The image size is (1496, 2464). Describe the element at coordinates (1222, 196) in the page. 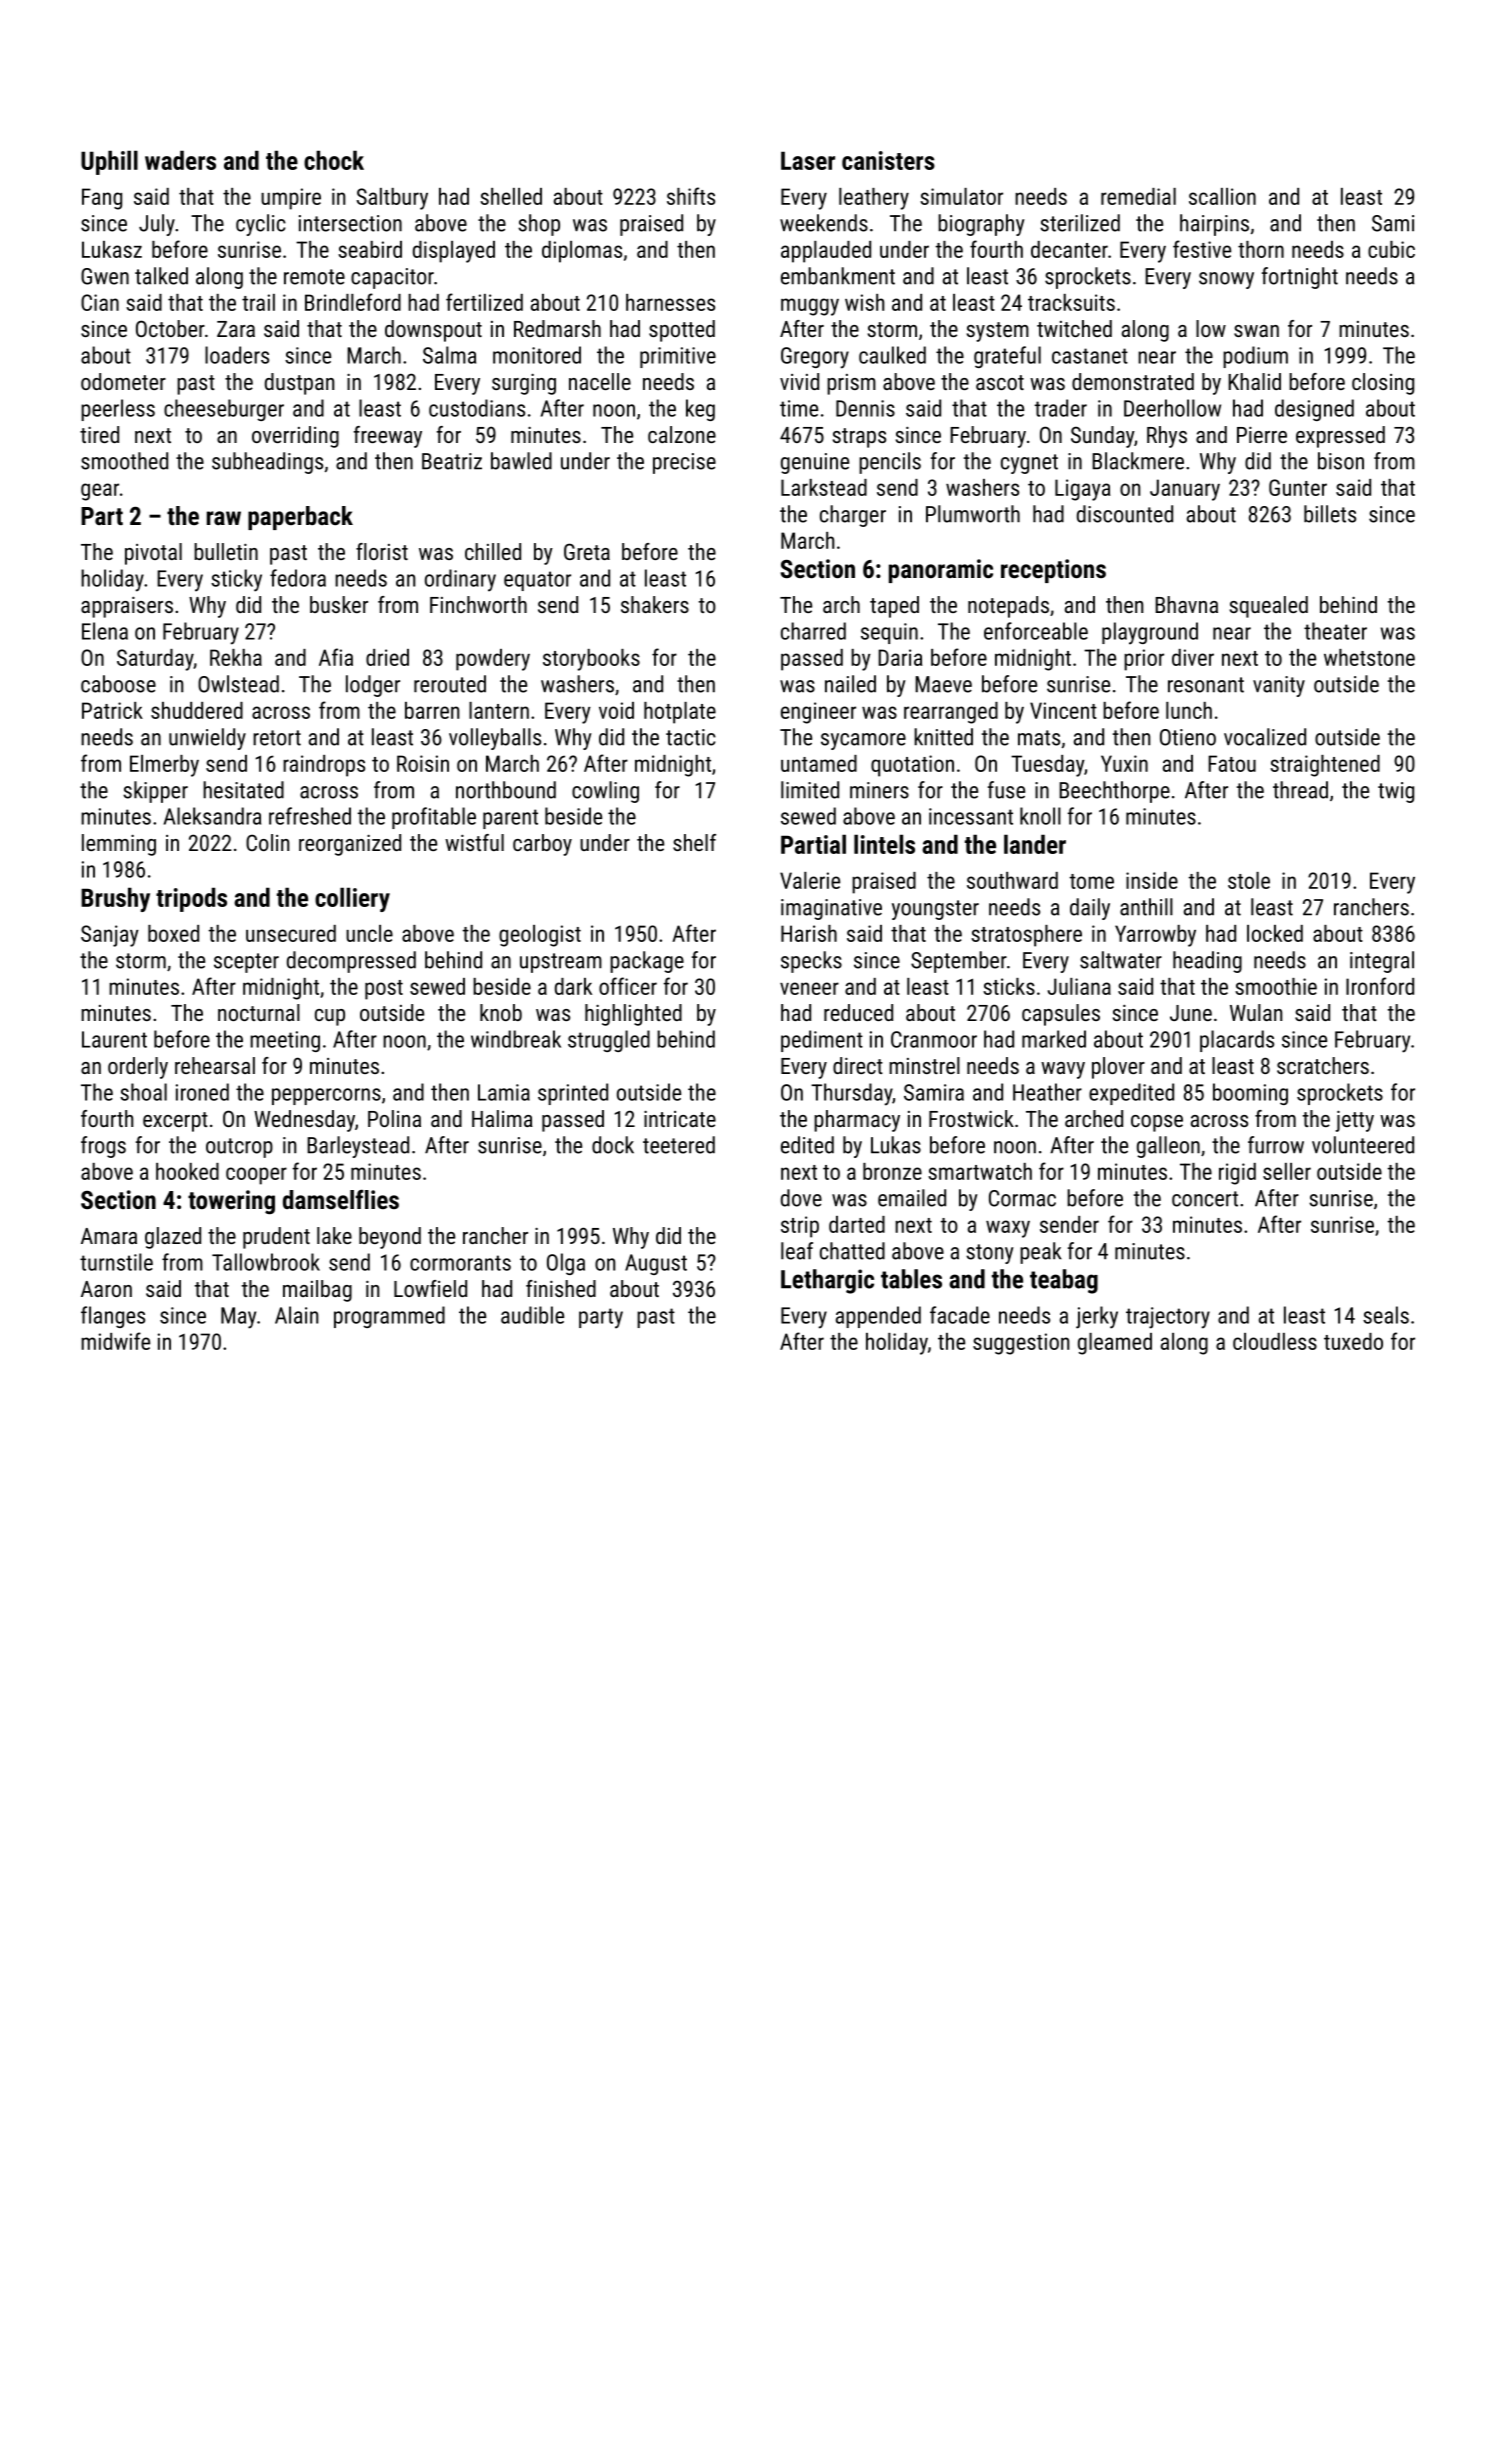

I see `scallion` at that location.
